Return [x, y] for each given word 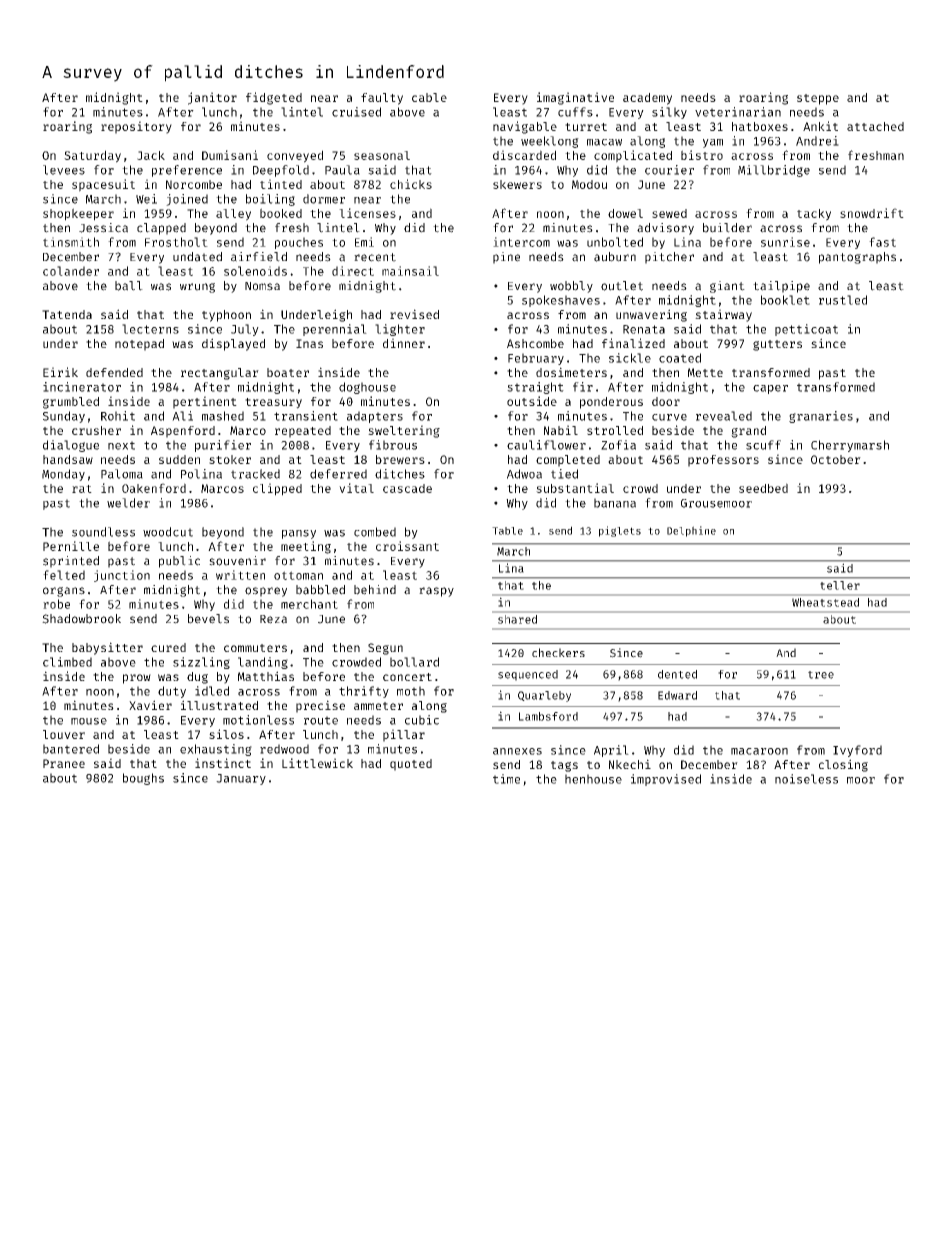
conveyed [295, 156]
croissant [407, 546]
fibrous [393, 445]
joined [187, 200]
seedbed [763, 488]
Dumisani [230, 155]
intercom [521, 242]
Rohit [118, 416]
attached [875, 126]
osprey [266, 592]
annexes [517, 751]
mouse [89, 721]
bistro [702, 155]
